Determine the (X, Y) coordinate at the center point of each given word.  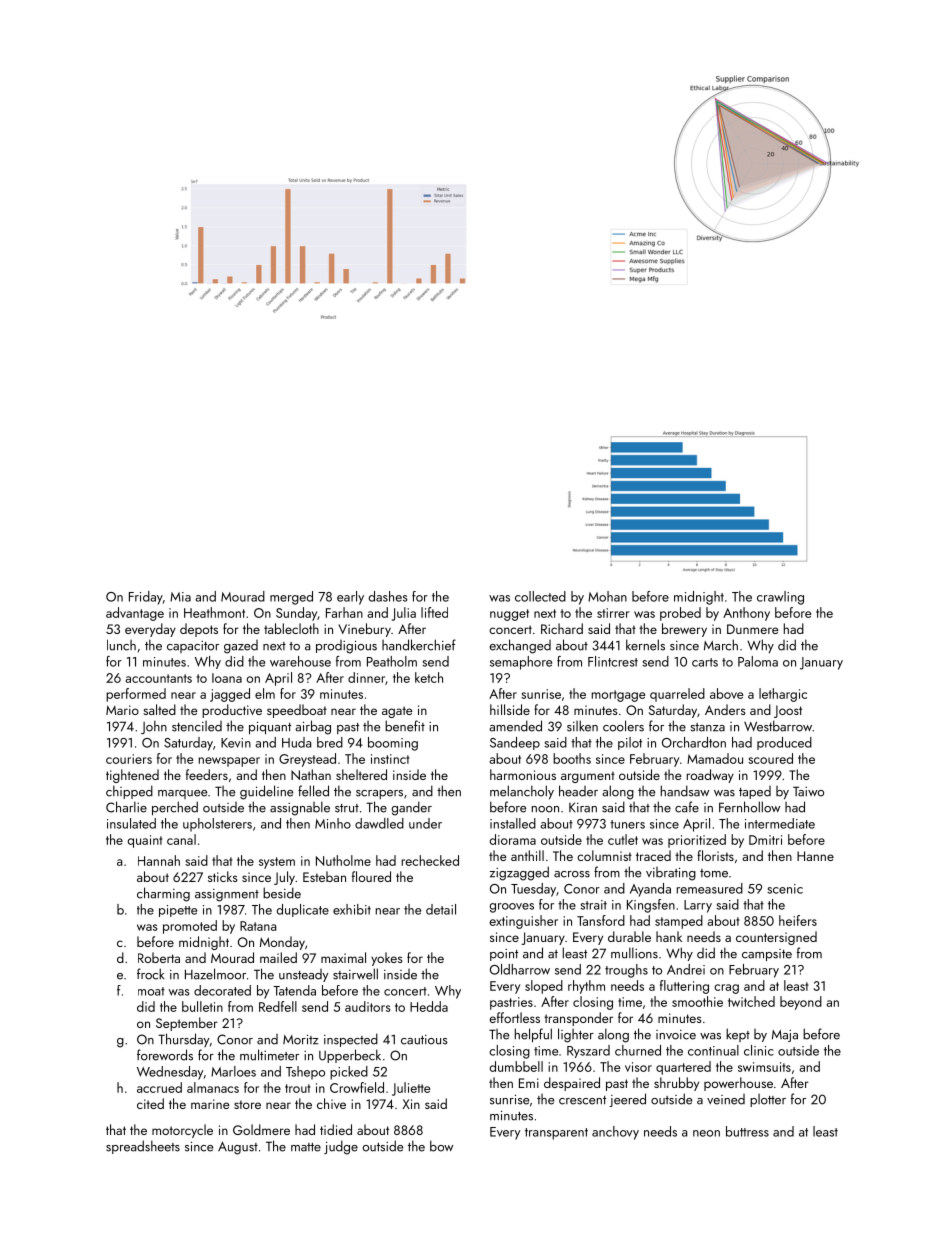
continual (713, 1050)
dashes (388, 596)
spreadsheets (143, 1147)
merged (291, 598)
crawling (780, 598)
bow (441, 1146)
